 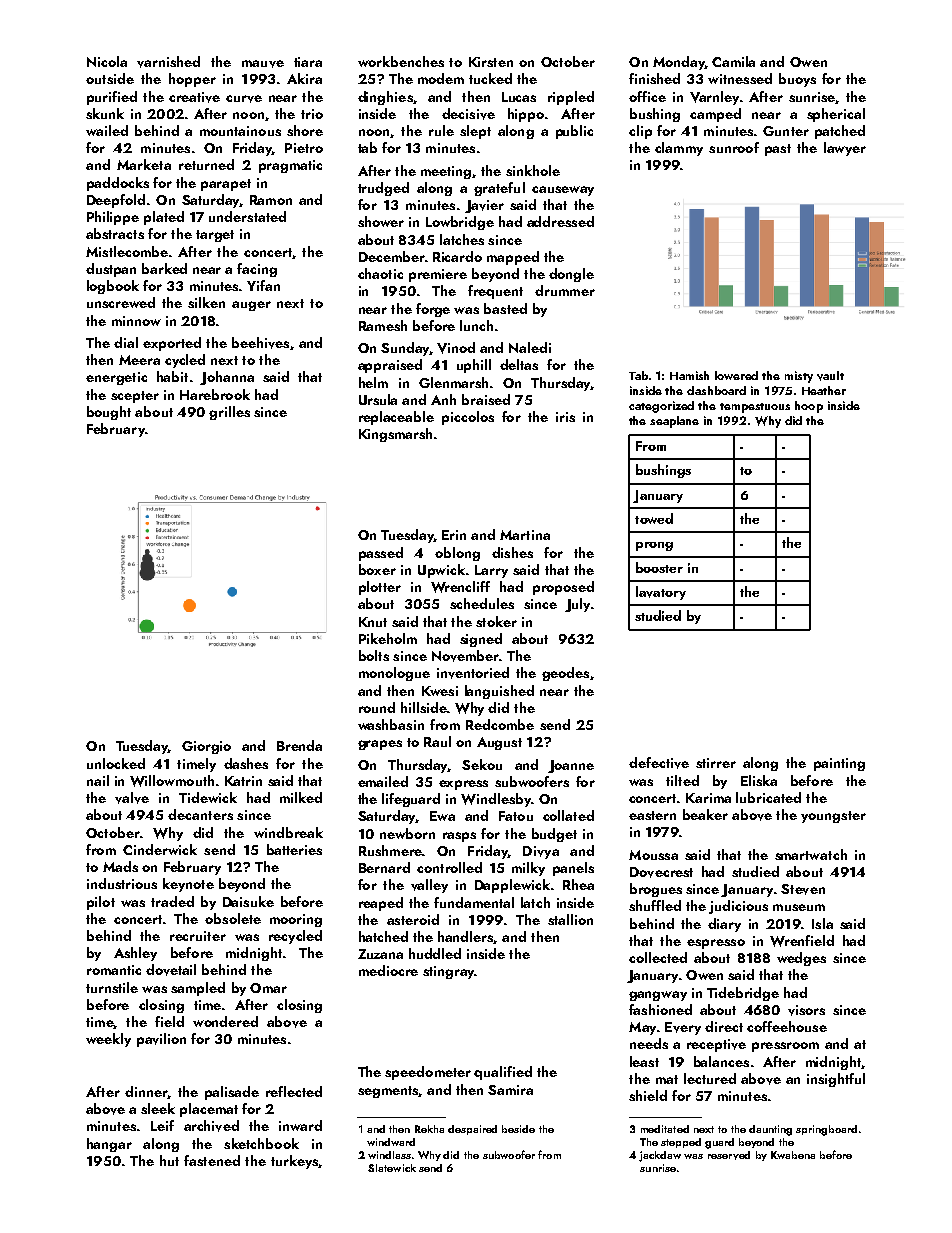 I want to click on Kirsten, so click(x=491, y=62).
